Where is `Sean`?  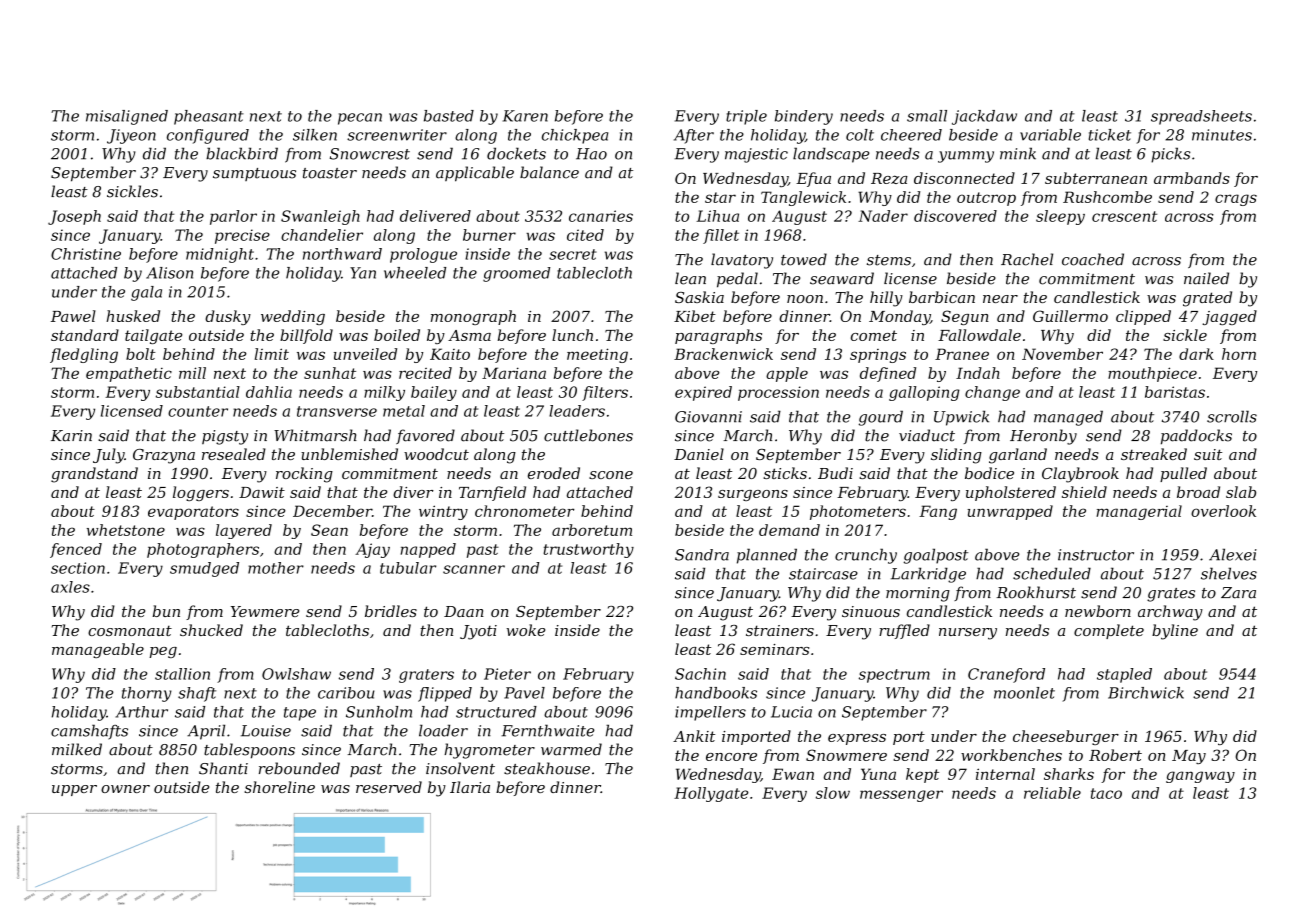
Sean is located at coordinates (329, 530).
